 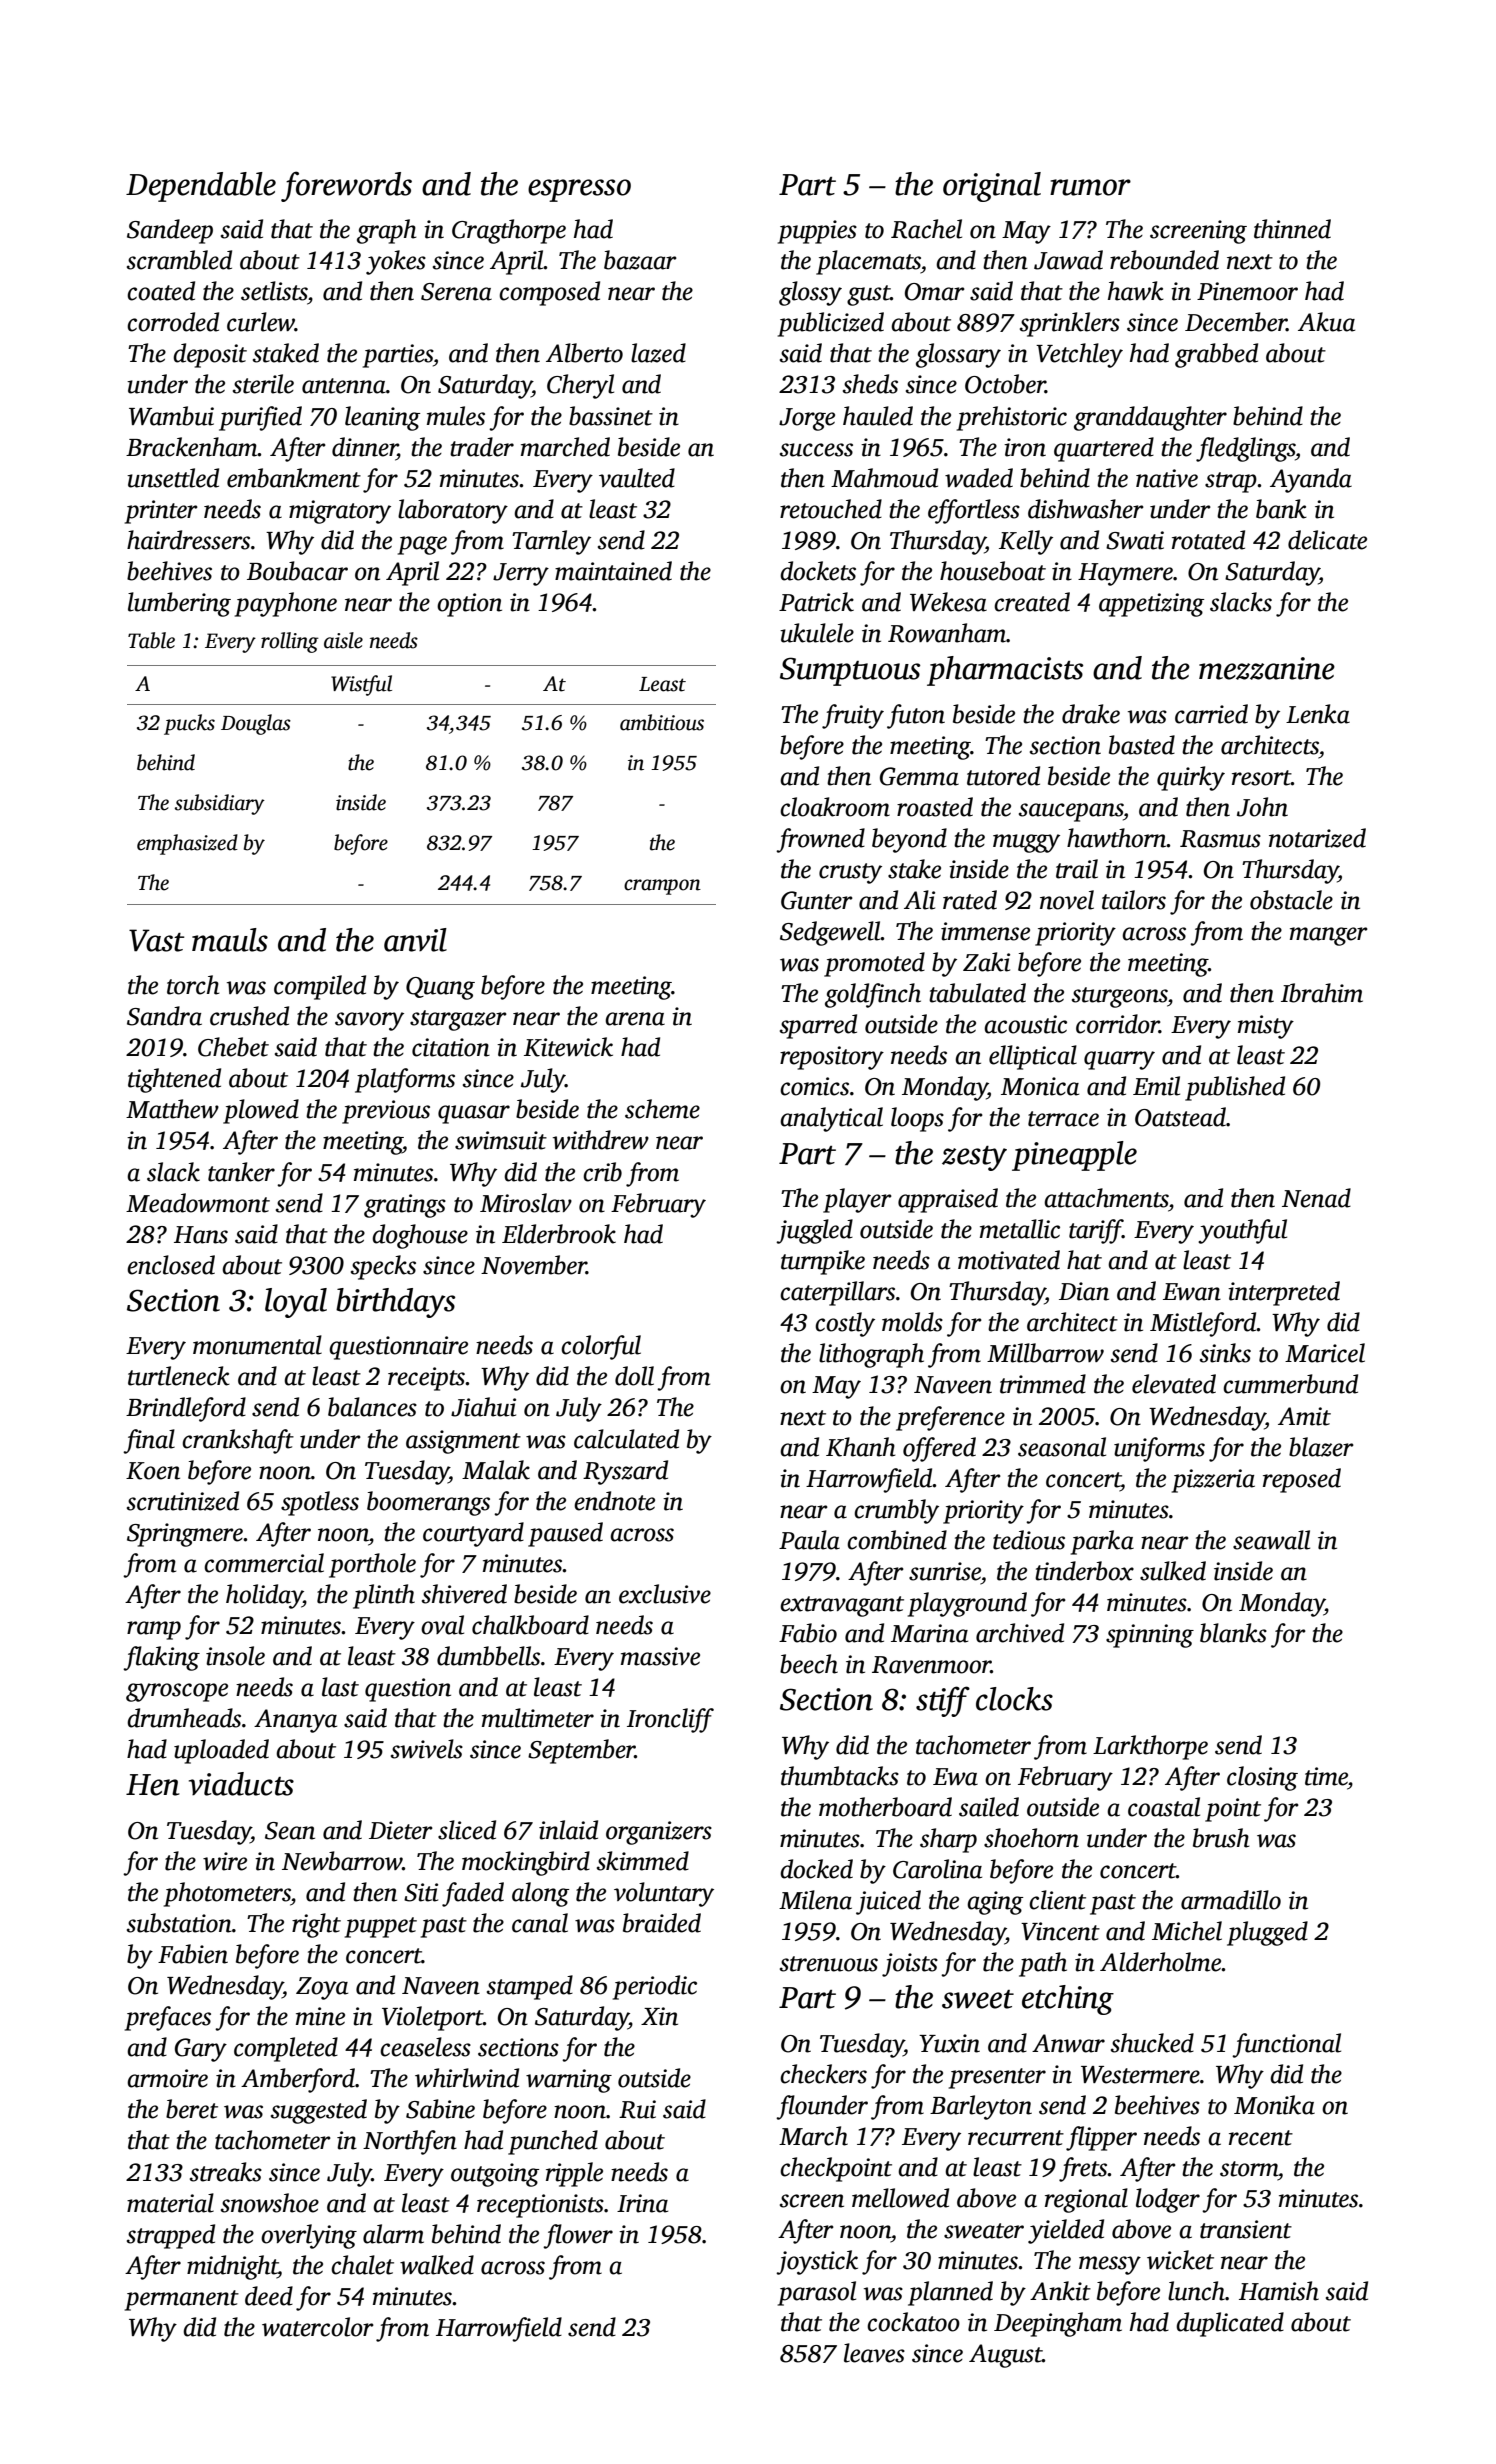 What do you see at coordinates (1090, 187) in the document?
I see `rumor` at bounding box center [1090, 187].
